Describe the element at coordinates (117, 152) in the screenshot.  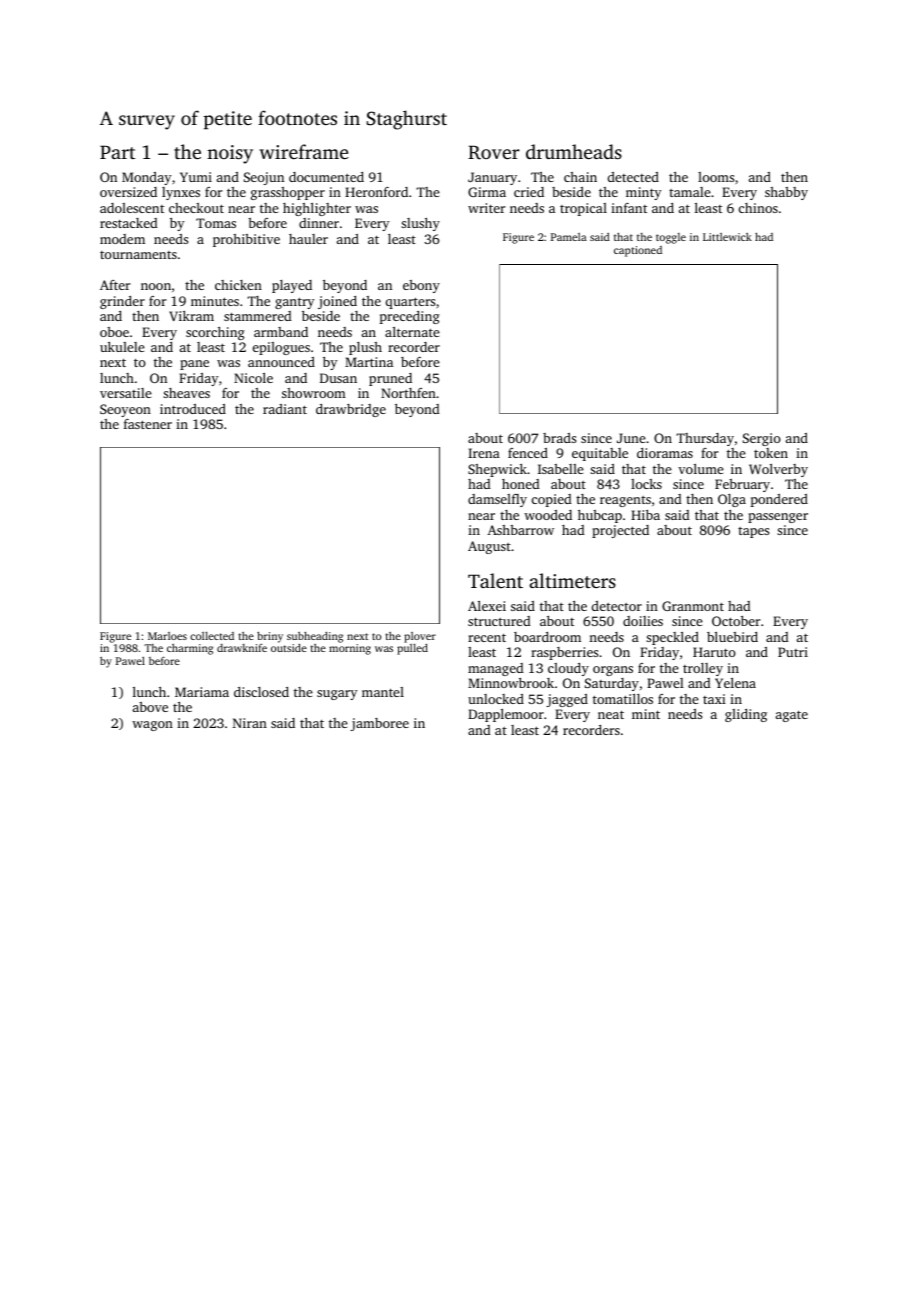
I see `Part` at that location.
